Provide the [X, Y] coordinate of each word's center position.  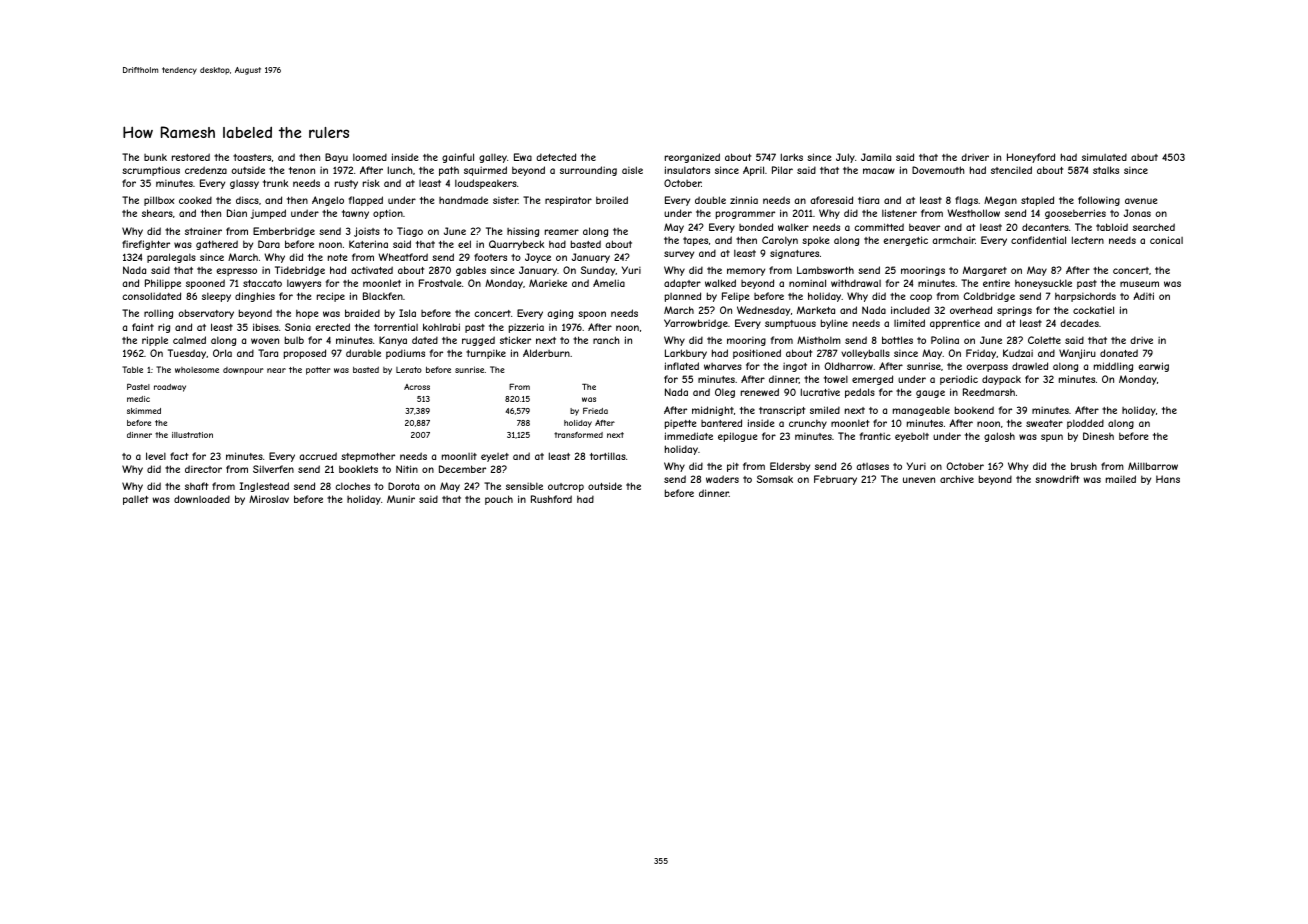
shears [157, 213]
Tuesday [187, 354]
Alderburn [546, 353]
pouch [499, 500]
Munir [401, 499]
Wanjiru [1077, 354]
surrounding [588, 171]
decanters [1045, 227]
